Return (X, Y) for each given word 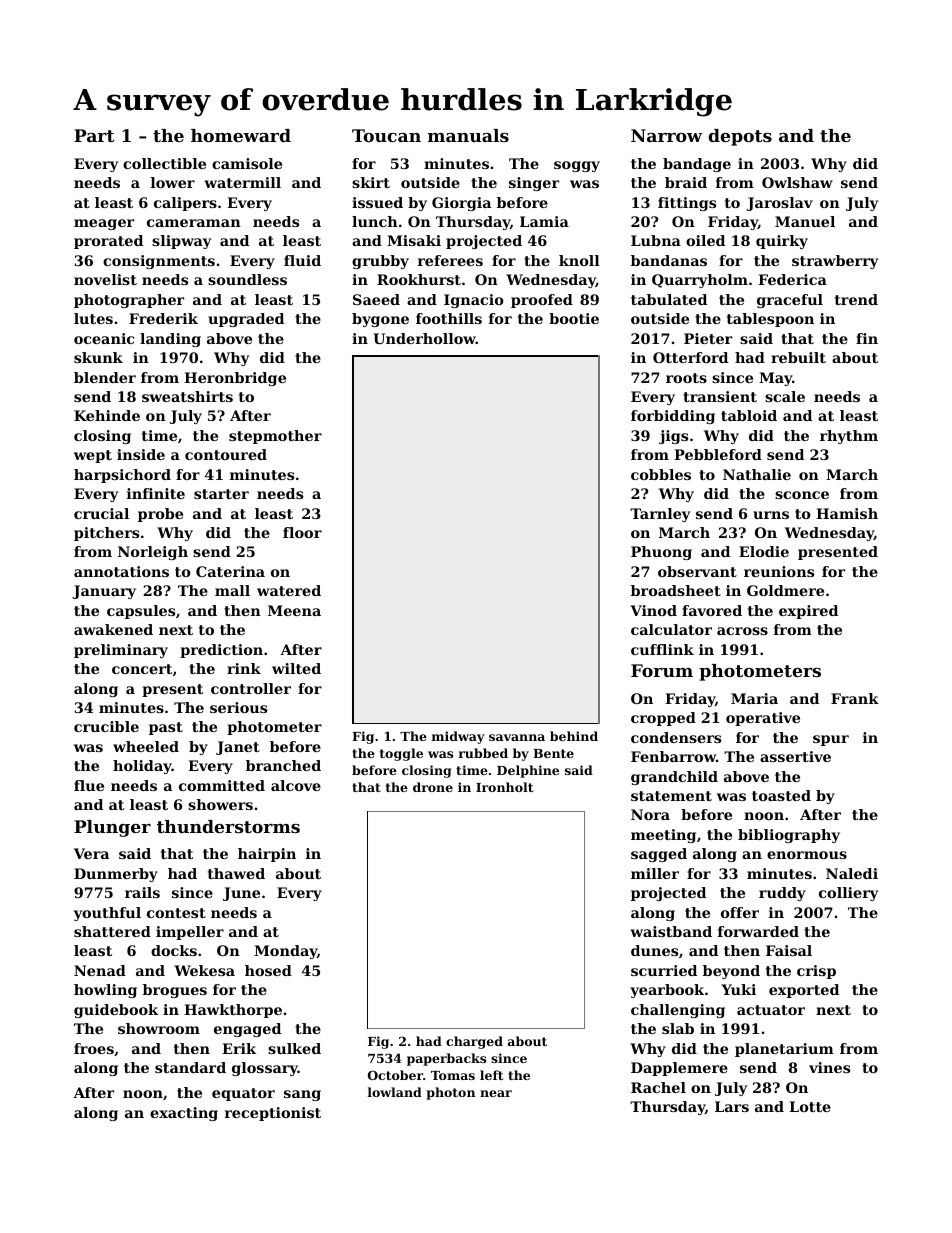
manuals (468, 135)
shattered (112, 931)
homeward (241, 135)
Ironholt (504, 787)
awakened (113, 629)
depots (740, 137)
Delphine (528, 771)
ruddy (782, 894)
